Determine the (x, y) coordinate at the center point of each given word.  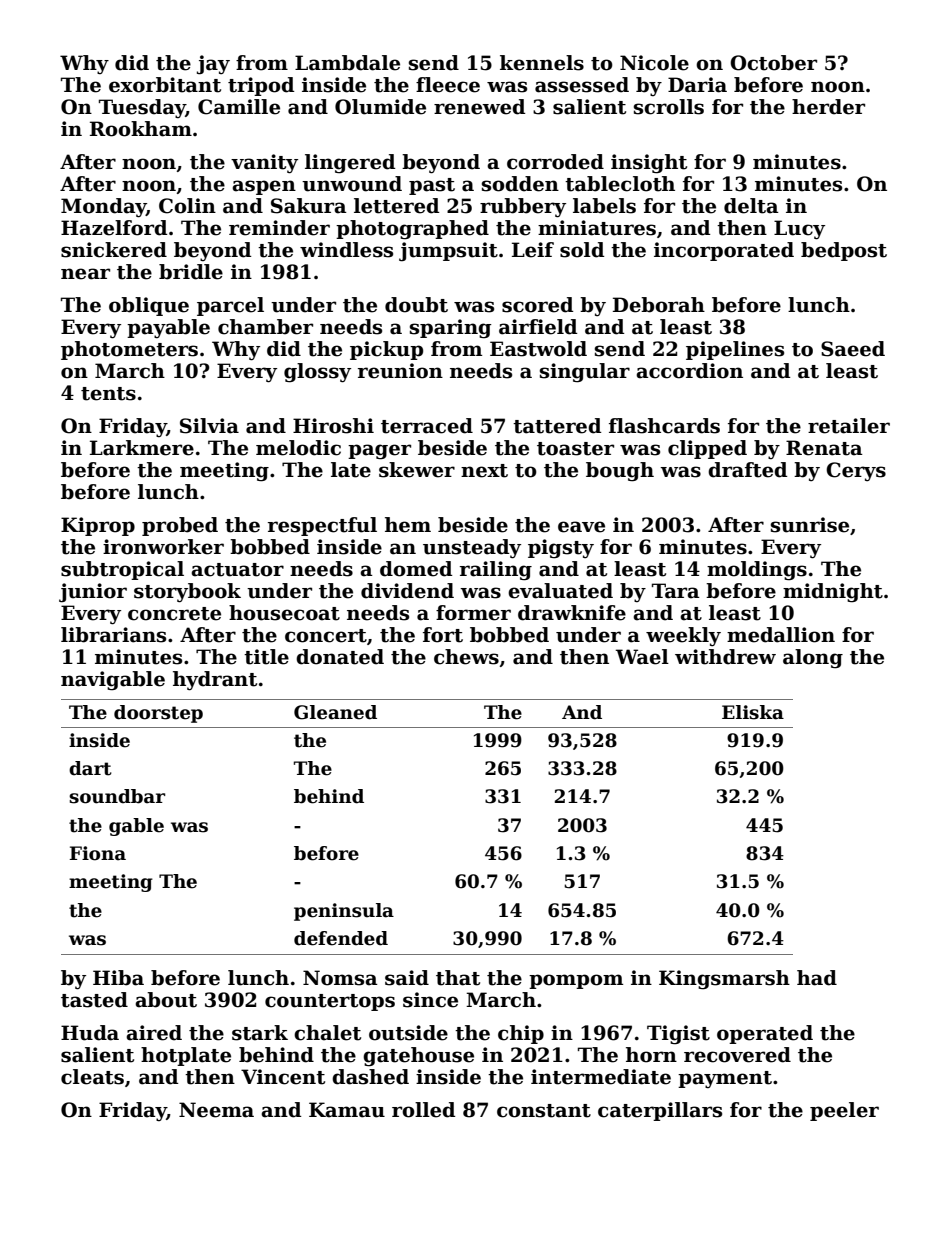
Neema (216, 1110)
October (773, 63)
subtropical (122, 570)
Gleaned (335, 712)
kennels (542, 63)
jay (213, 65)
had (817, 978)
